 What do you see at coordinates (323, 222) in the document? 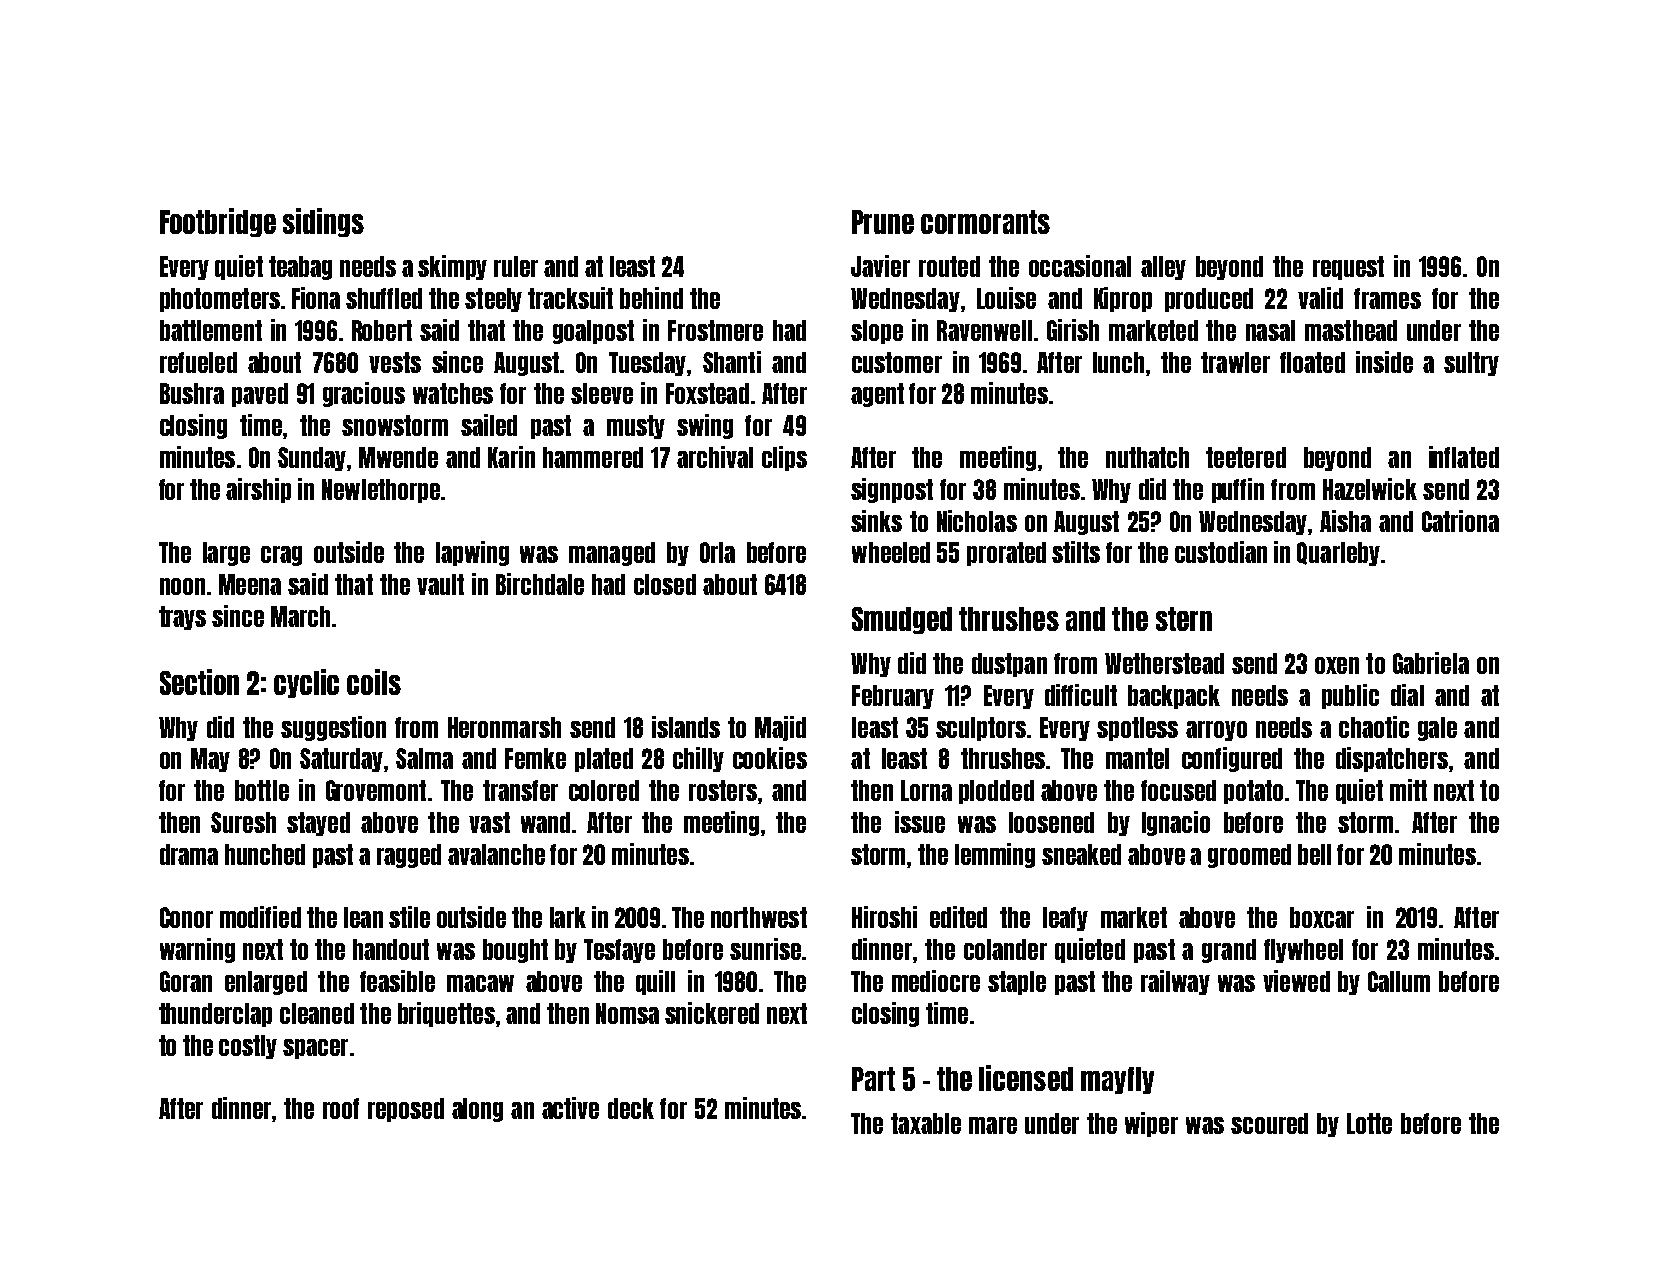
I see `sidings` at bounding box center [323, 222].
